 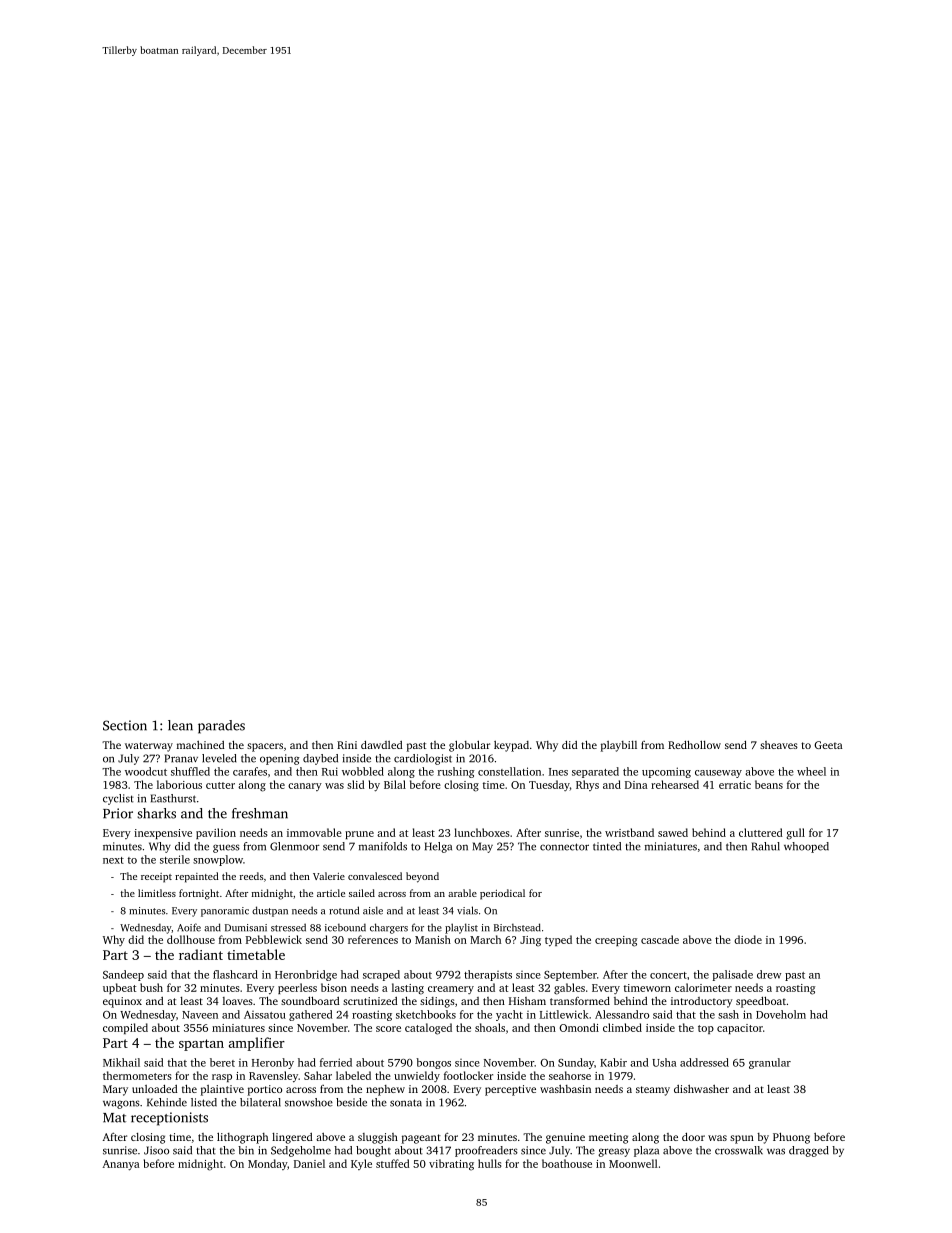 What do you see at coordinates (408, 989) in the image?
I see `lasting` at bounding box center [408, 989].
